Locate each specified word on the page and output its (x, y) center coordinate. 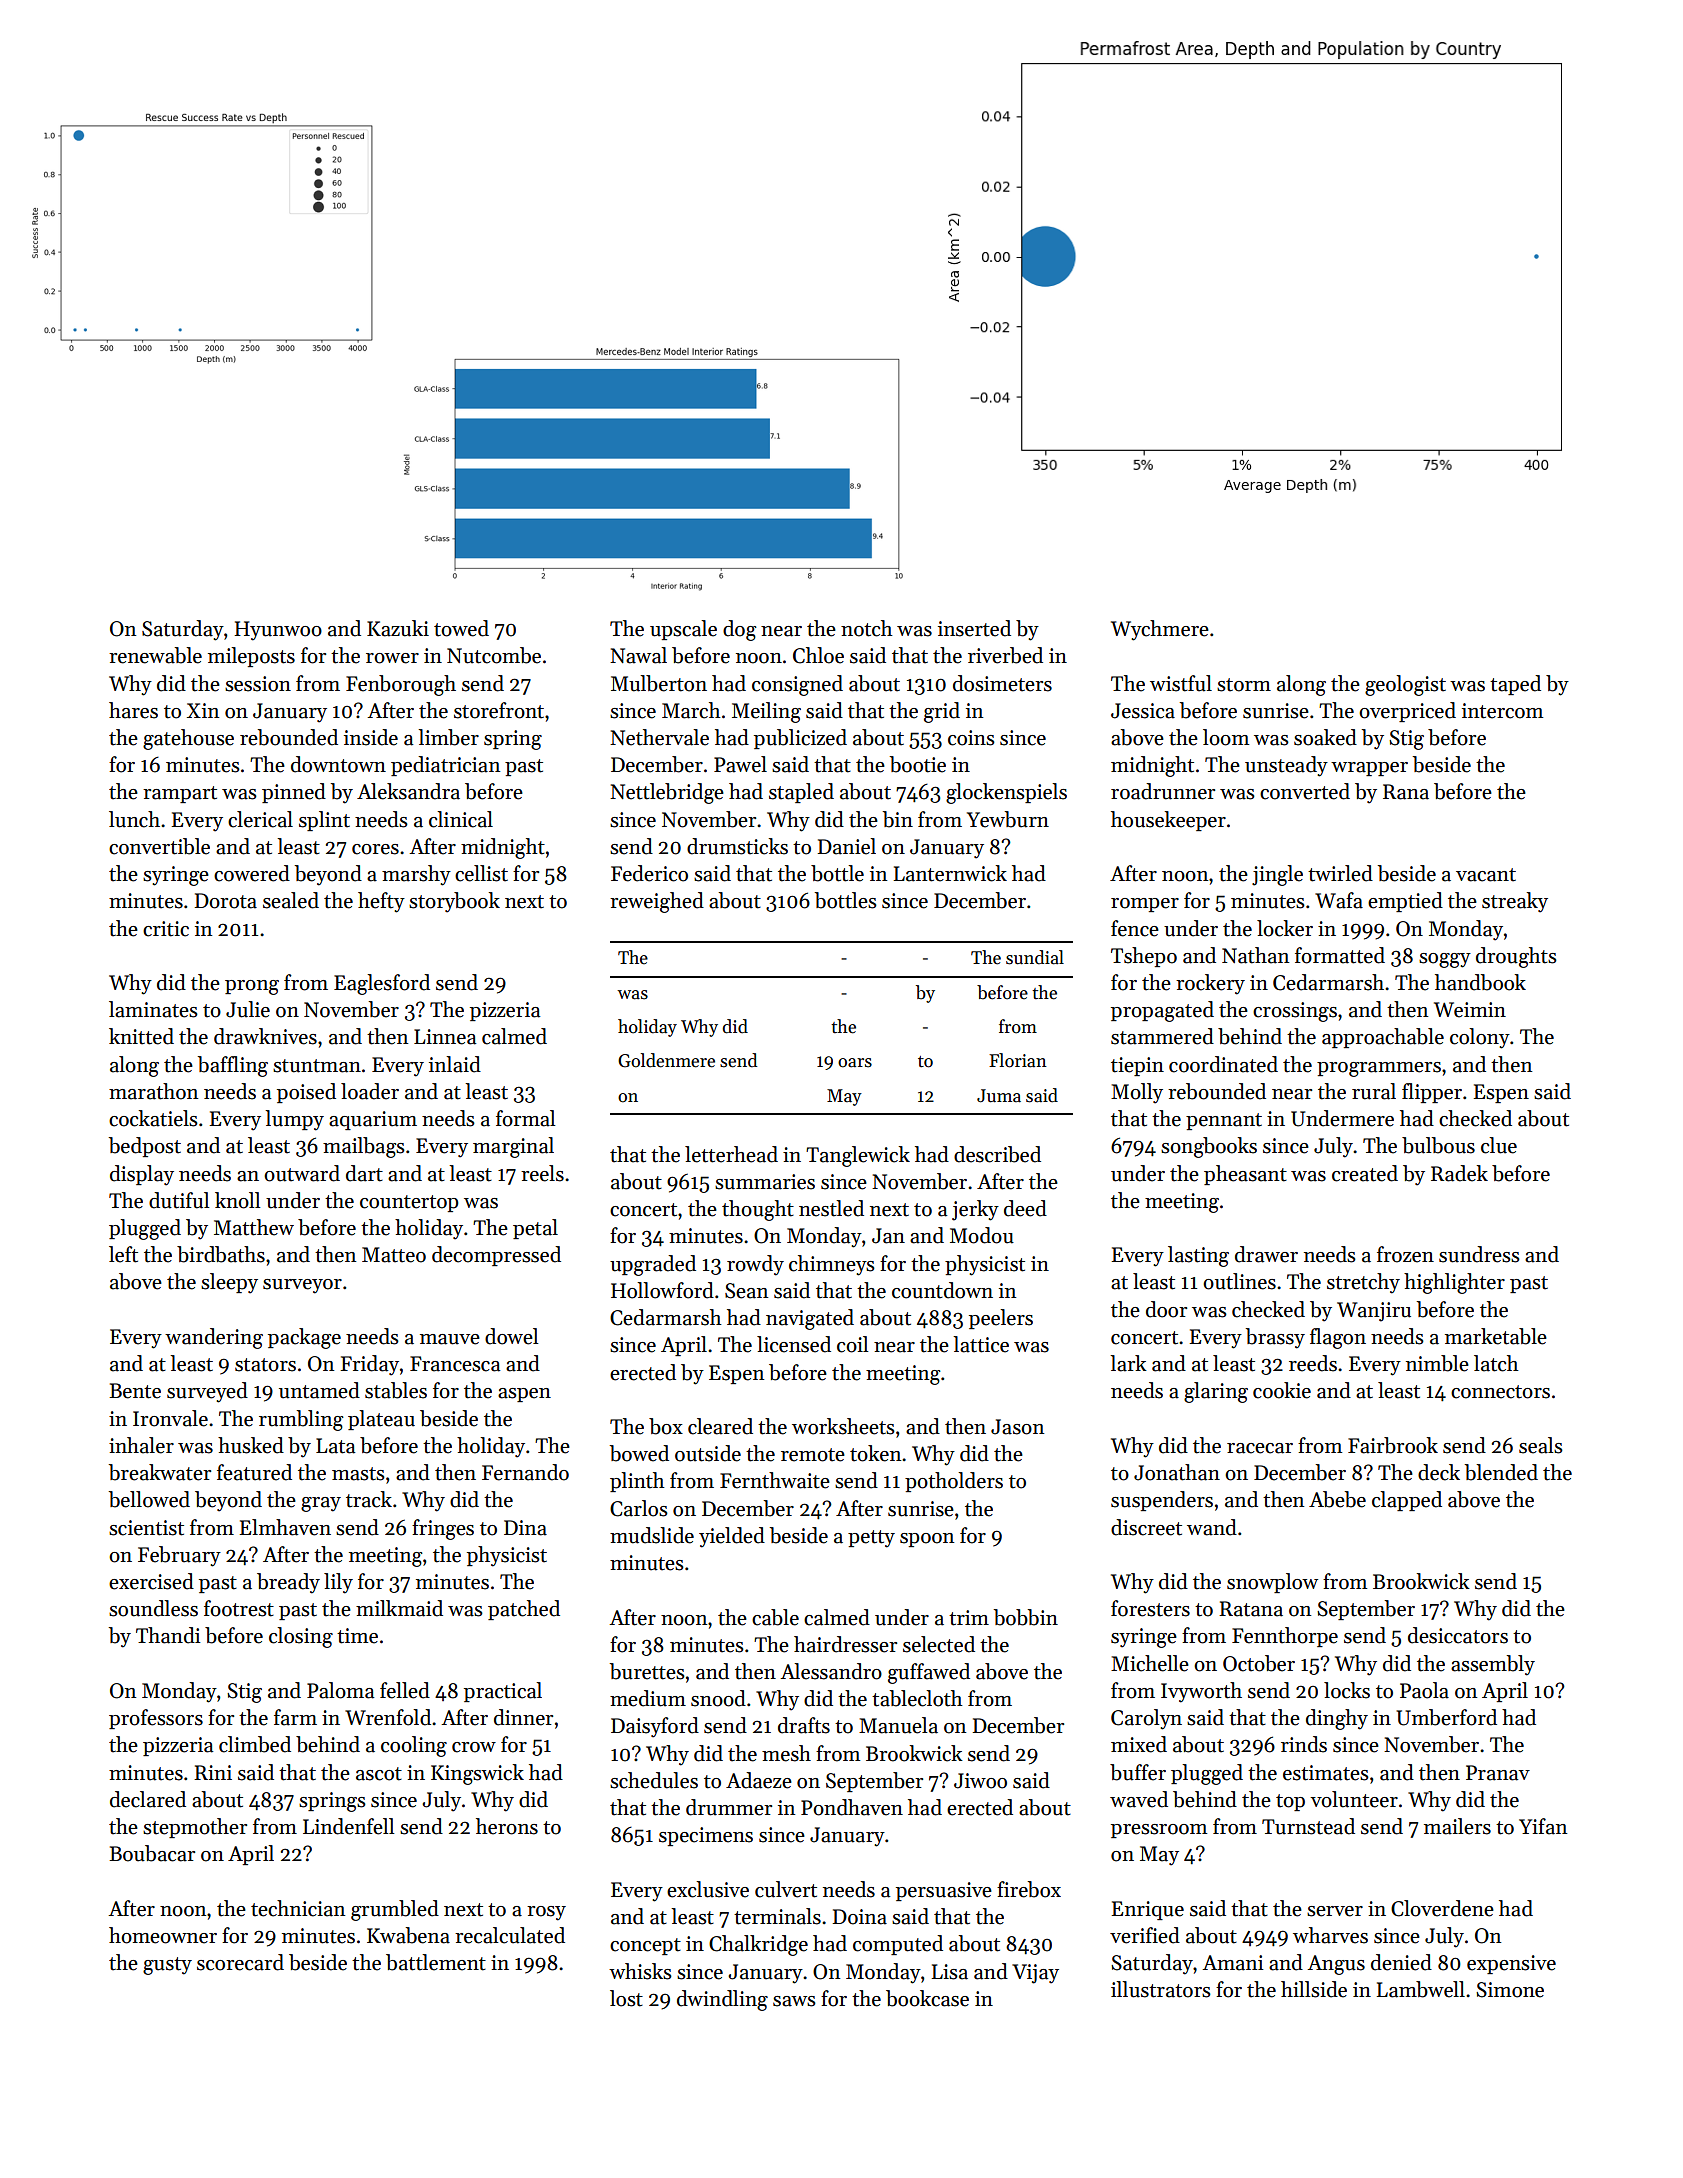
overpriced (1407, 712)
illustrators (1161, 1989)
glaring (1216, 1392)
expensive (1511, 1964)
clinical (461, 819)
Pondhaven (852, 1807)
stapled (801, 793)
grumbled (395, 1910)
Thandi (168, 1635)
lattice (981, 1344)
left (123, 1254)
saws (794, 2001)
